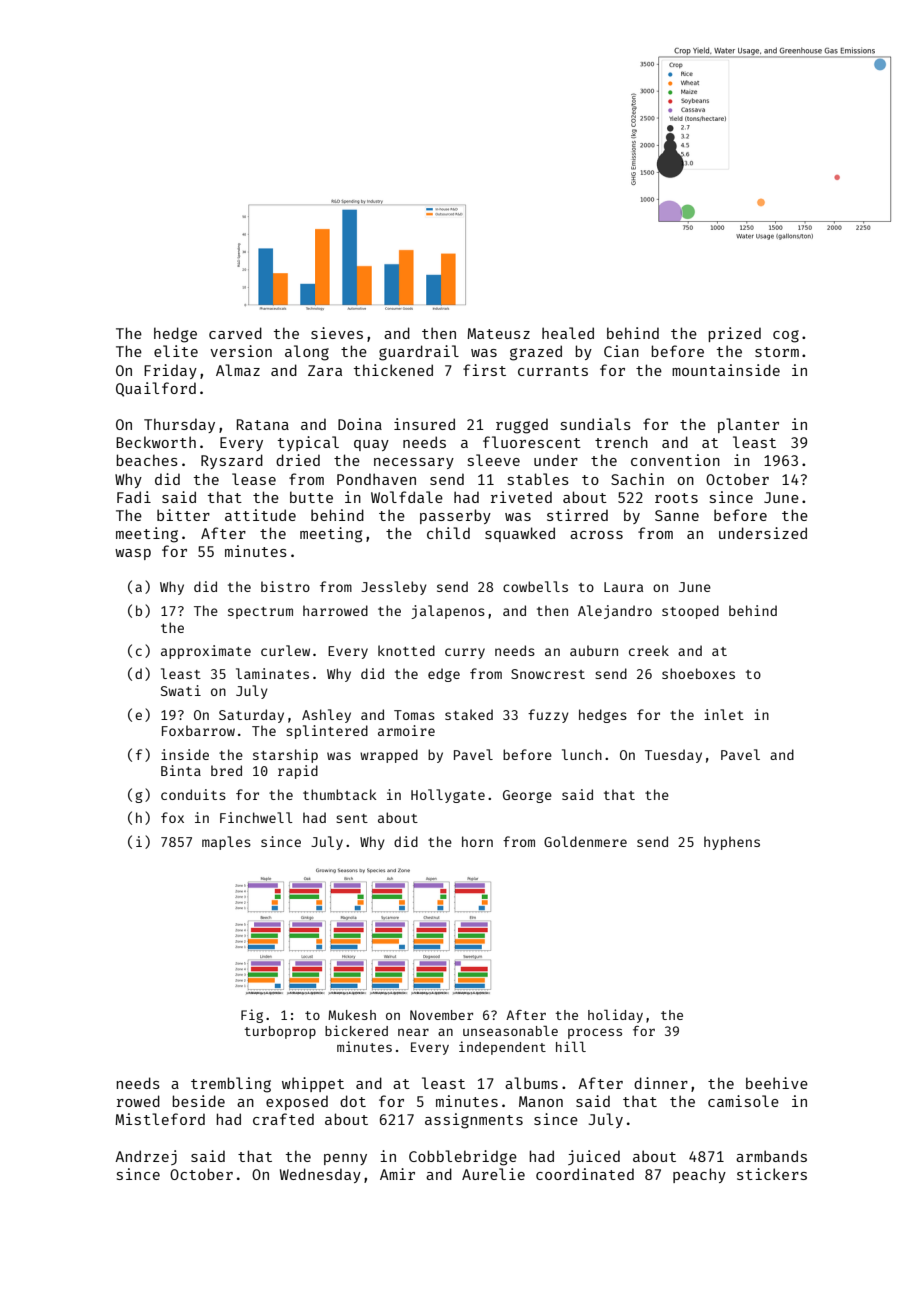 This document has width=924, height=1308. Describe the element at coordinates (585, 1174) in the document. I see `coordinated` at that location.
